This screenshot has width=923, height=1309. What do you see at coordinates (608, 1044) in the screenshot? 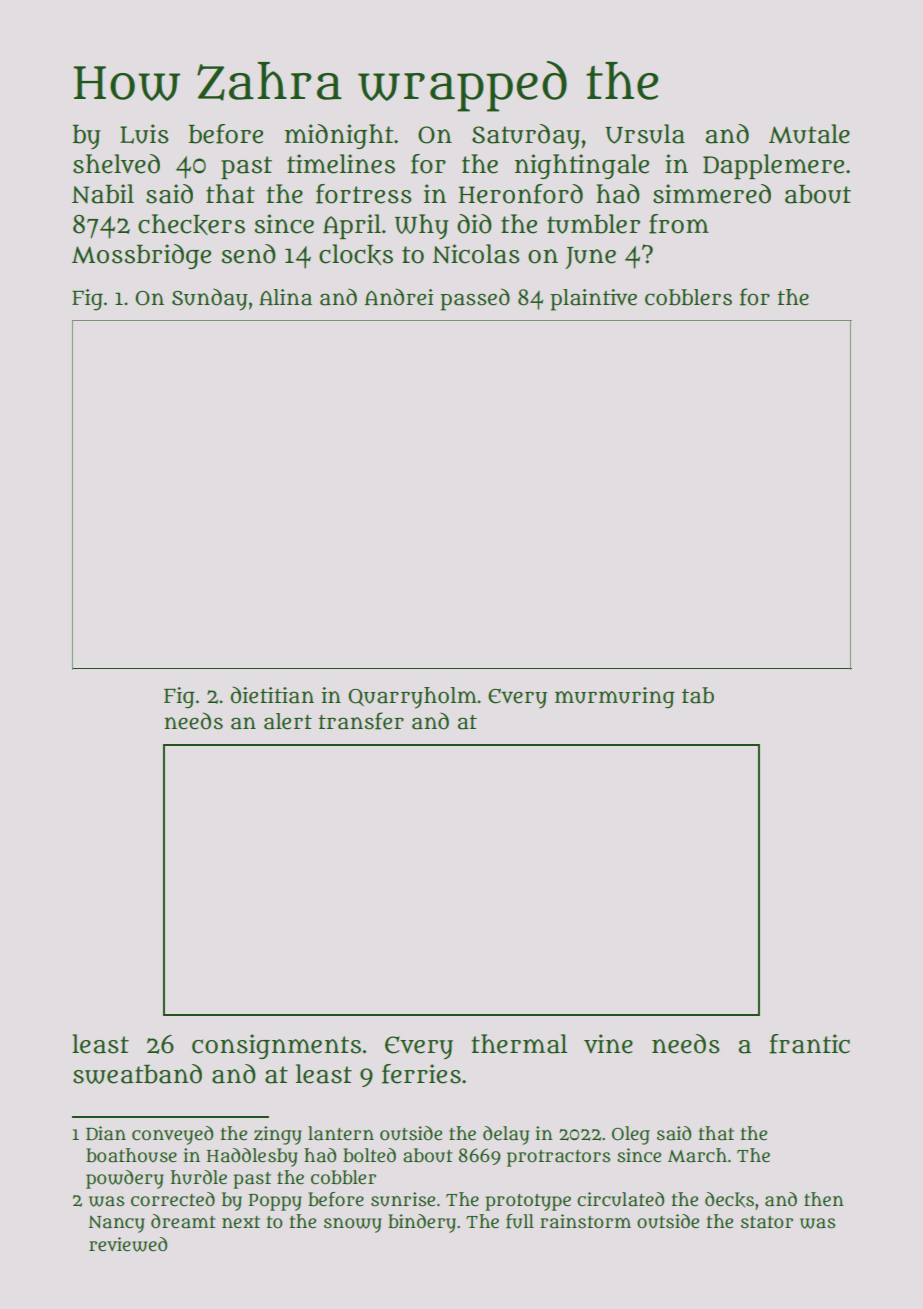
I see `vine` at bounding box center [608, 1044].
